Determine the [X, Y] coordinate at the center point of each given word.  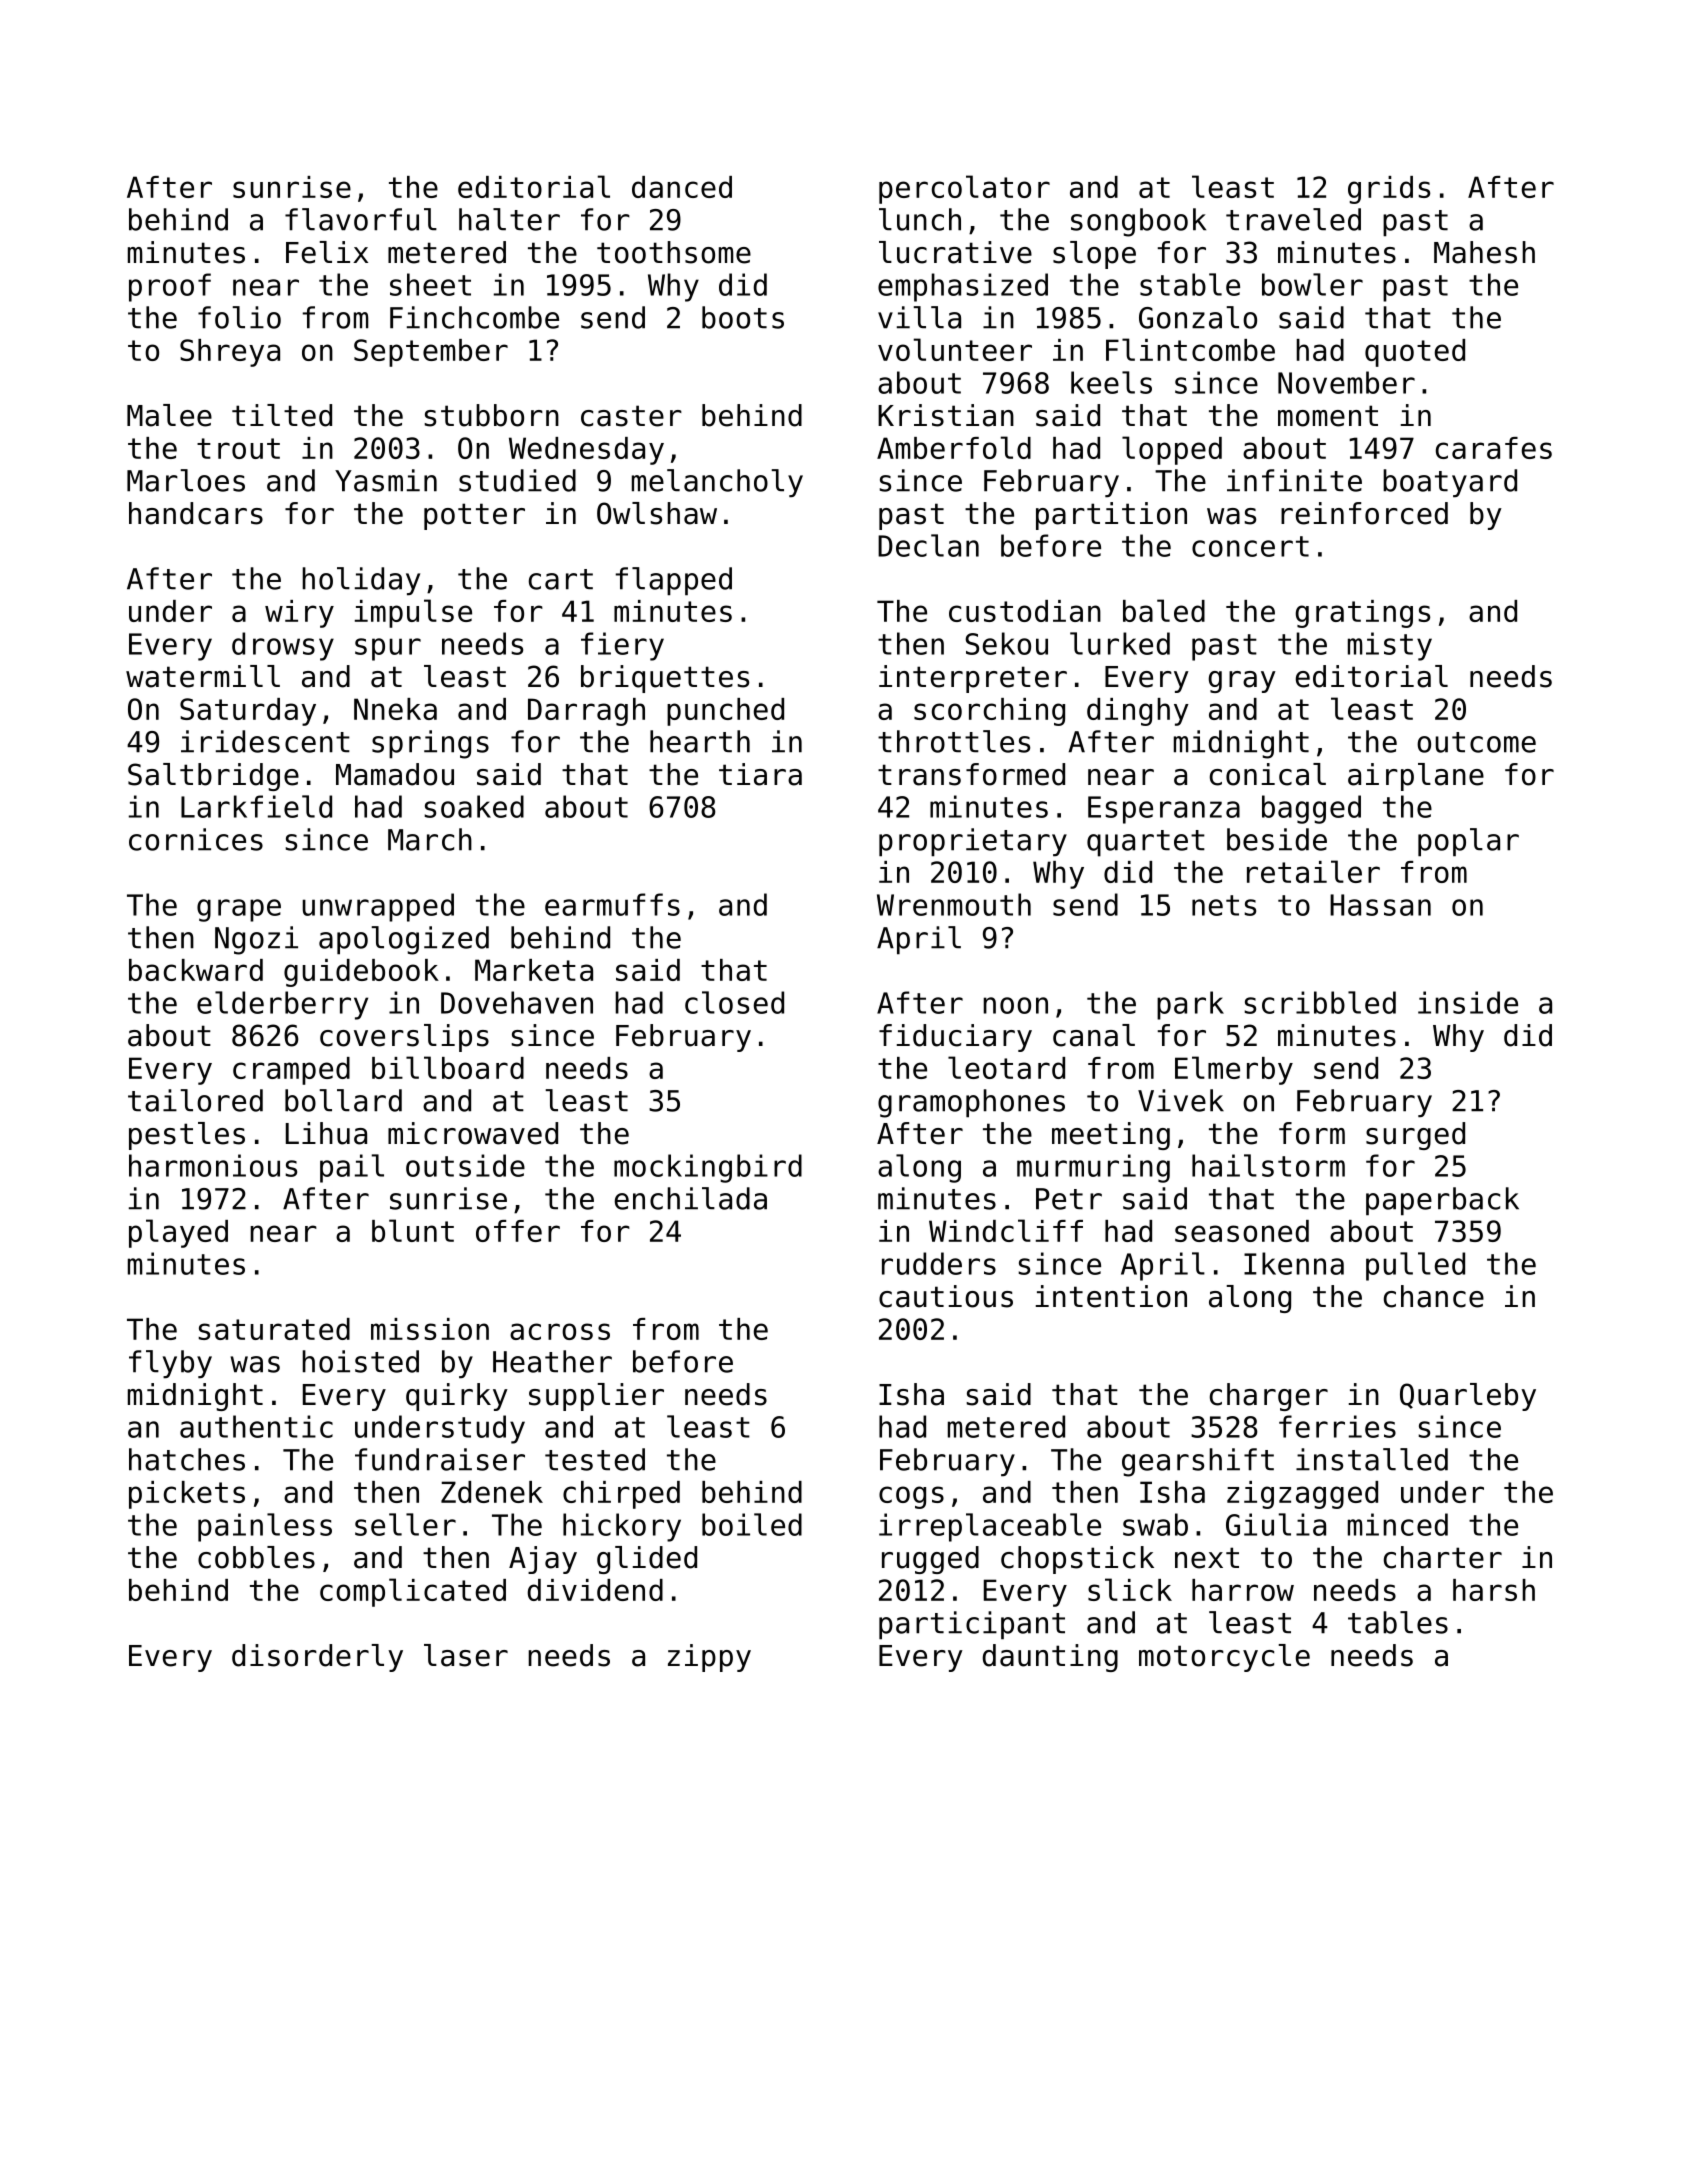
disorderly [317, 1658]
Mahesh [1484, 252]
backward [196, 970]
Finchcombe [474, 317]
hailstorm [1268, 1165]
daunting [1050, 1658]
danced [682, 187]
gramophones [971, 1103]
